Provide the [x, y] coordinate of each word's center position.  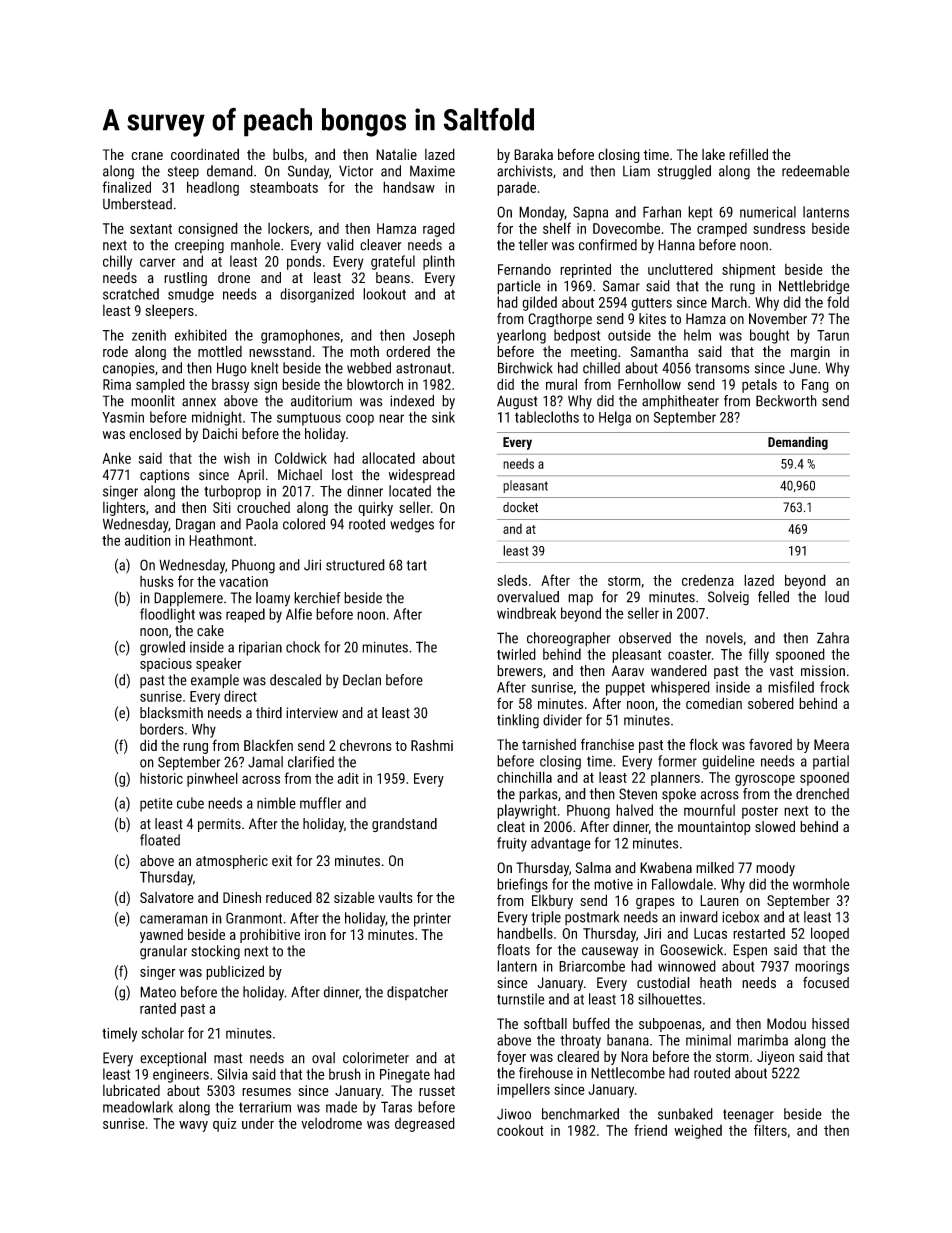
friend [650, 1130]
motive [613, 884]
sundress [779, 228]
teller [533, 245]
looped [830, 934]
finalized [126, 187]
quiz [225, 1125]
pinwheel [212, 779]
